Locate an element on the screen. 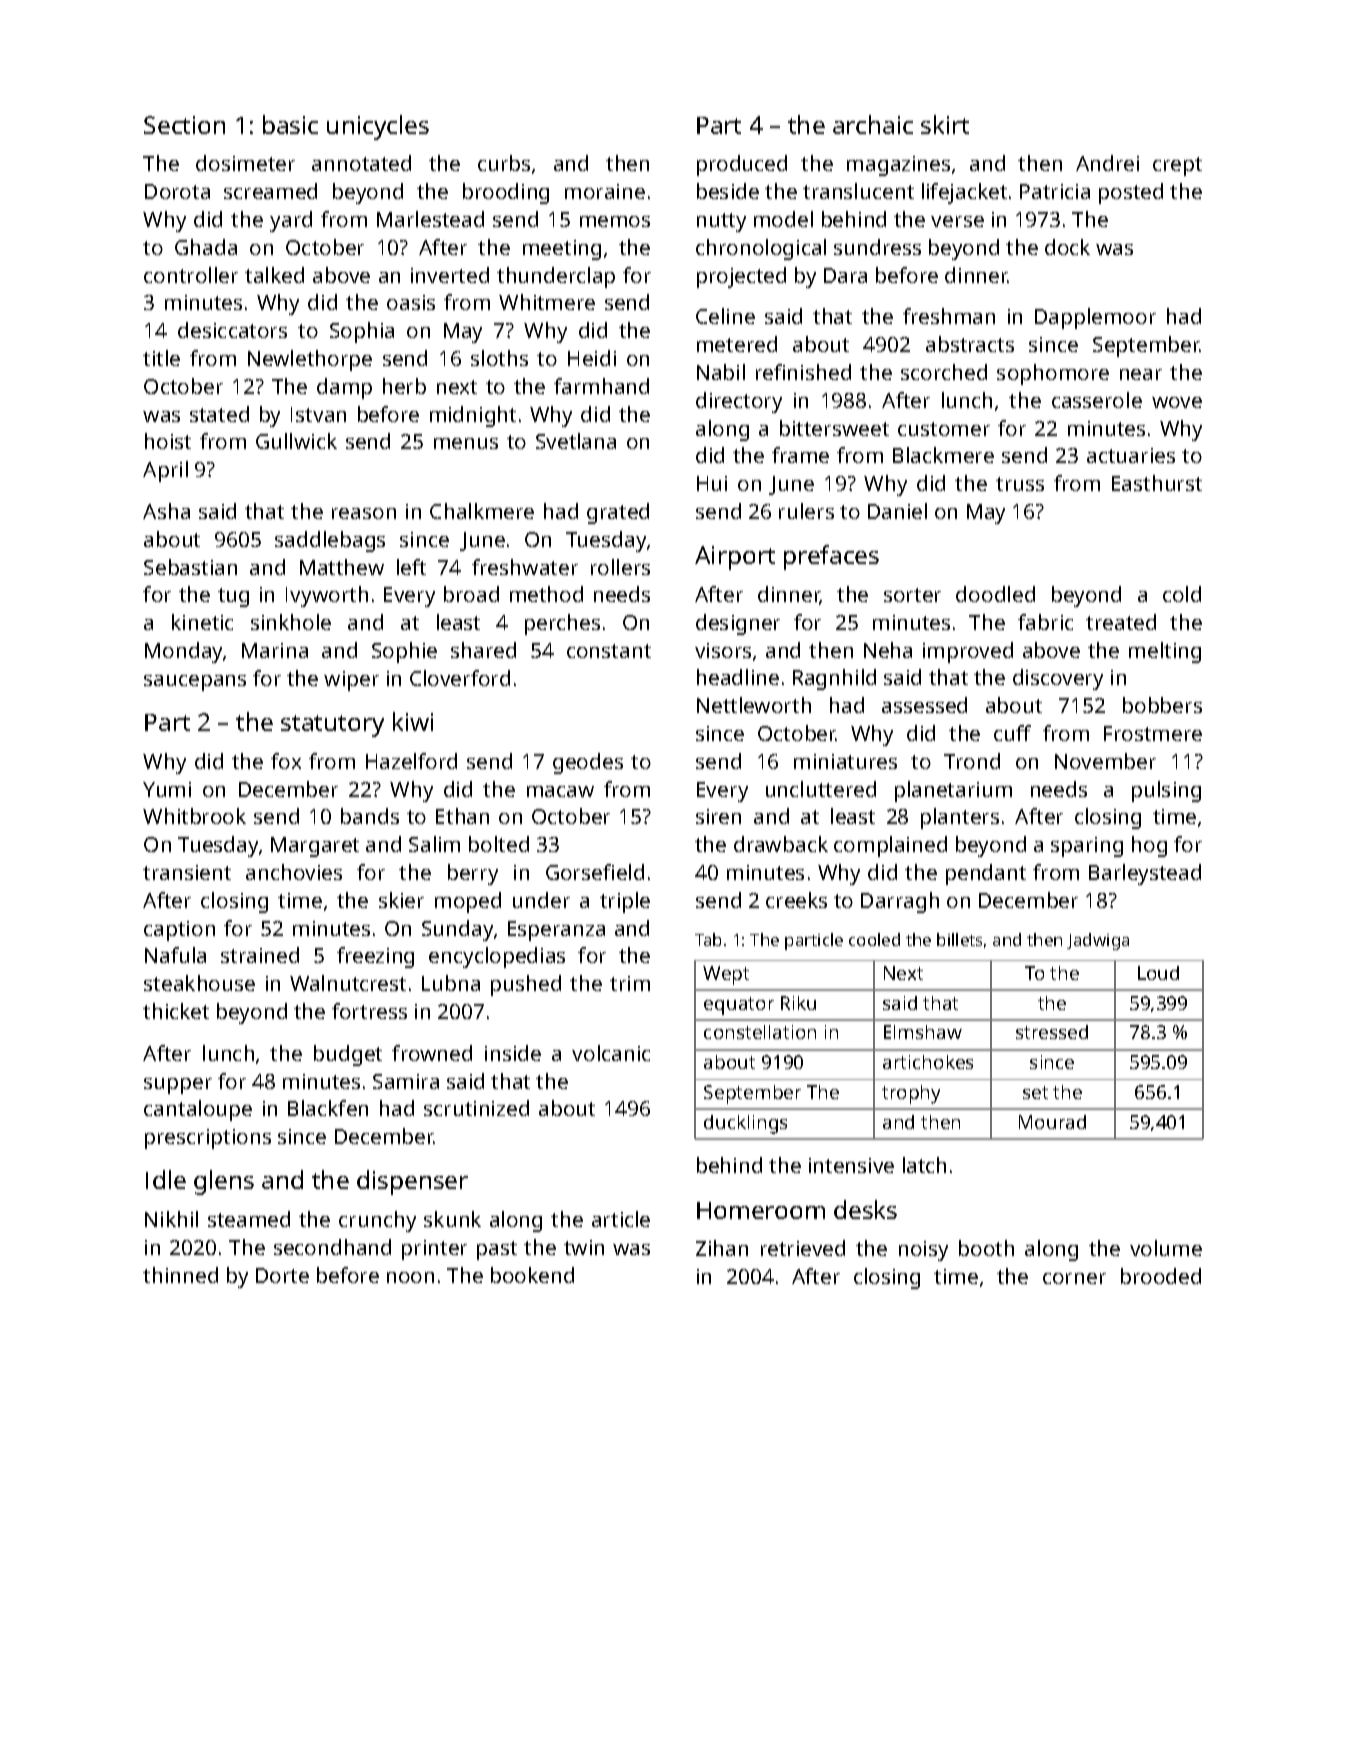  fox is located at coordinates (286, 761).
